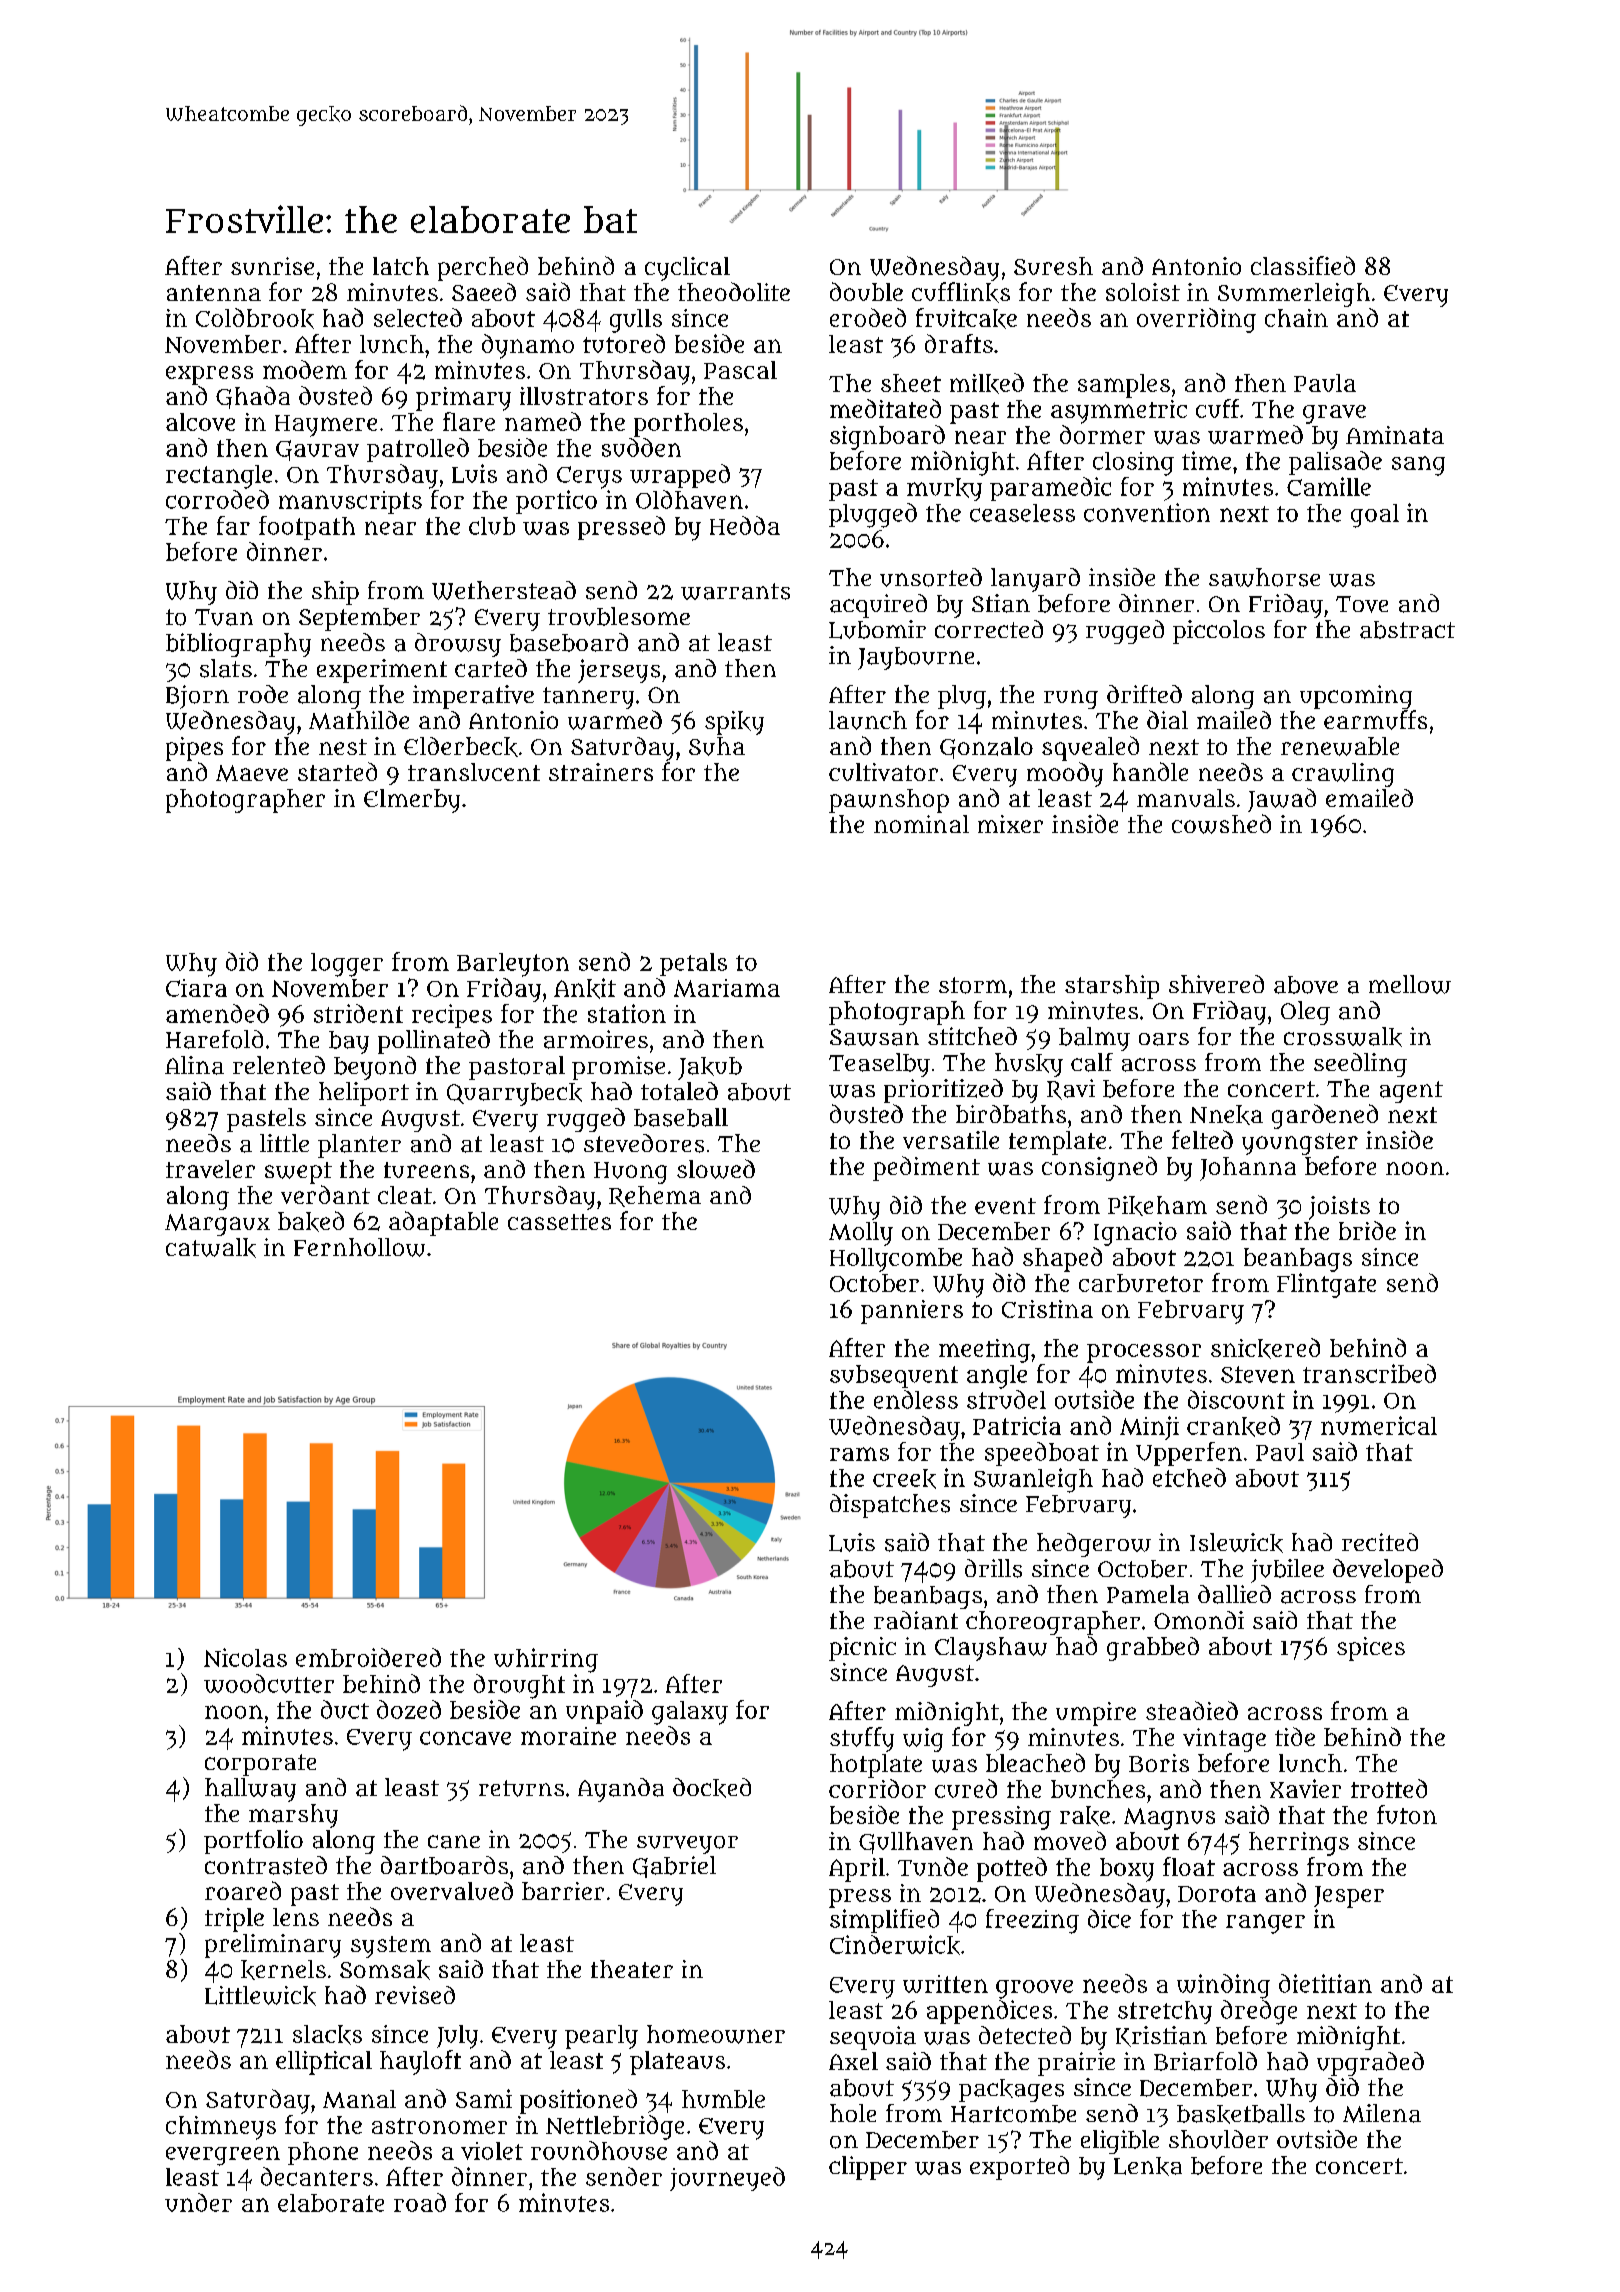  I want to click on Nicolas, so click(245, 1657).
